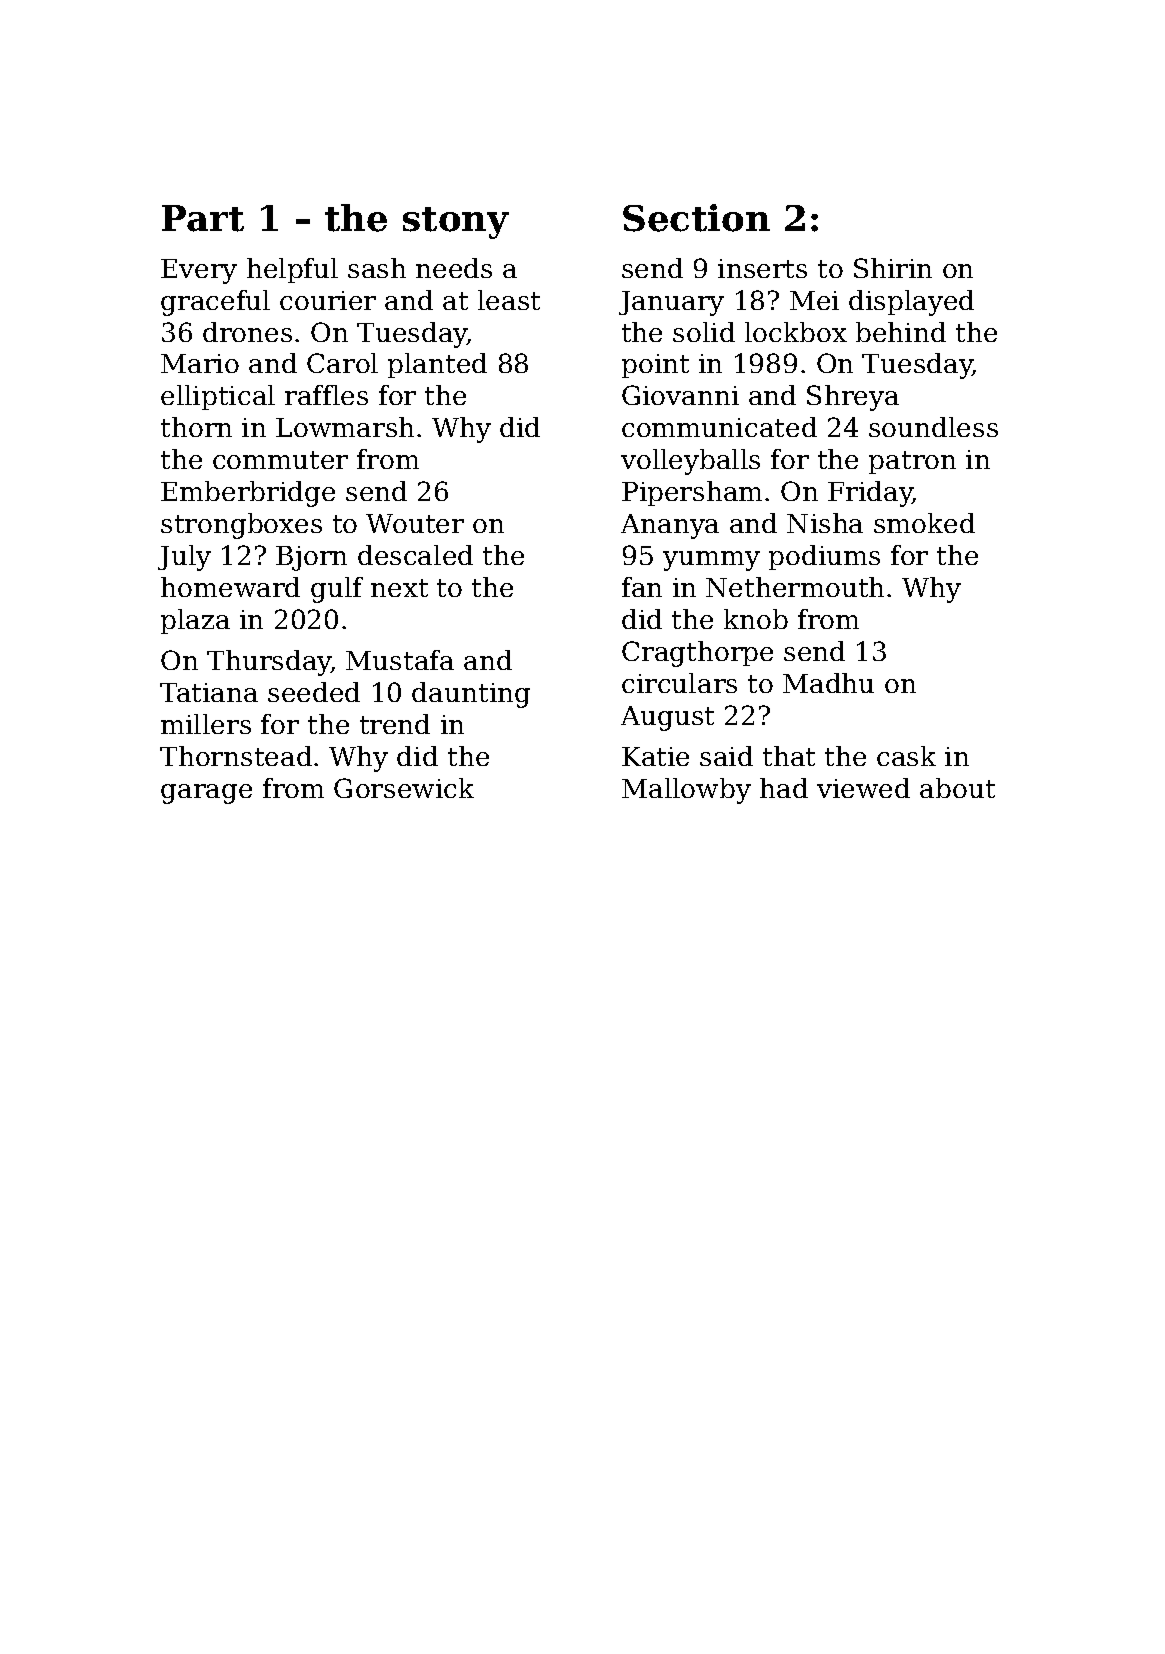 This page has width=1165, height=1654. What do you see at coordinates (690, 462) in the page?
I see `volleyballs` at bounding box center [690, 462].
